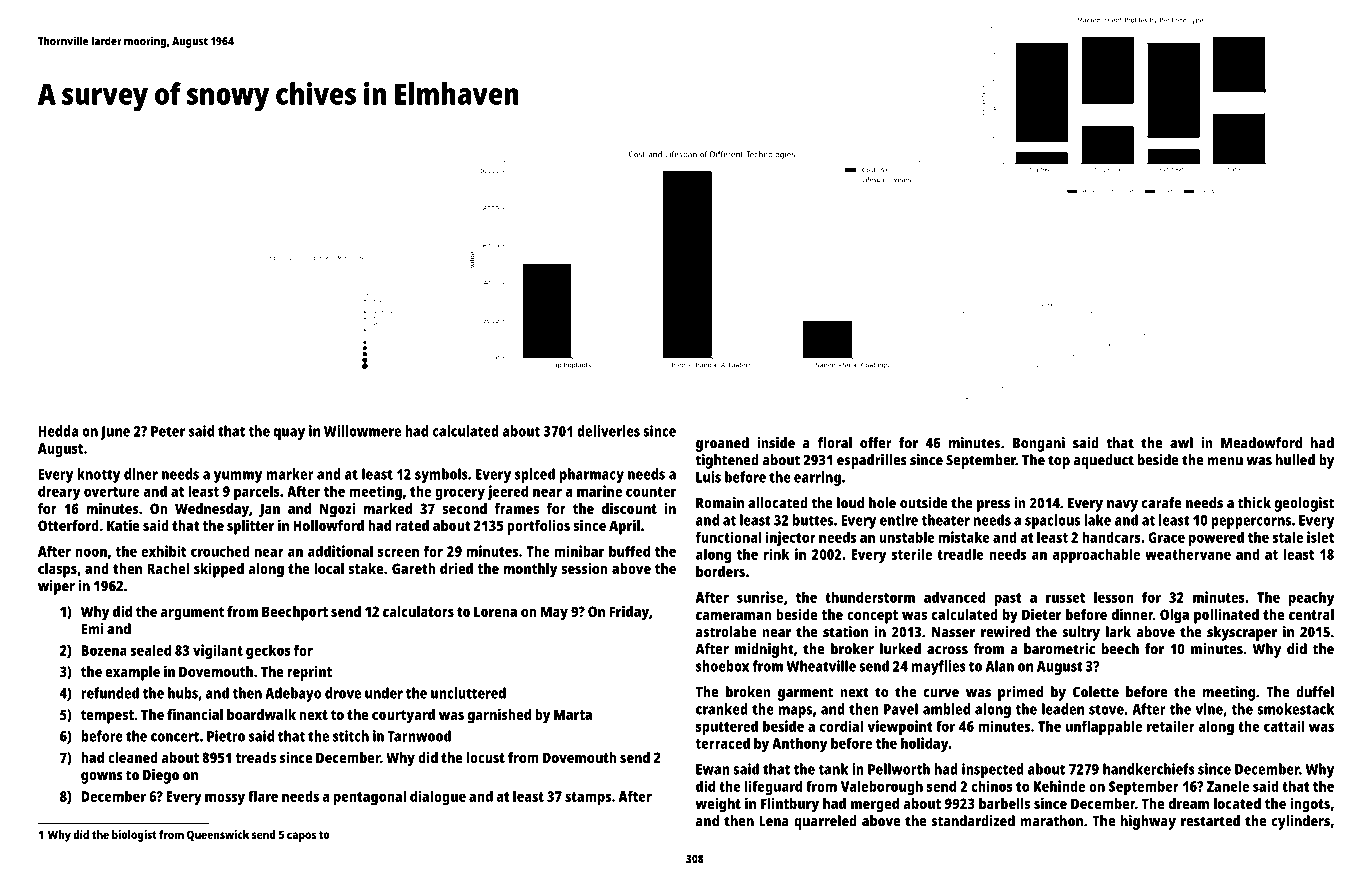  Describe the element at coordinates (1295, 460) in the page. I see `hulled` at that location.
